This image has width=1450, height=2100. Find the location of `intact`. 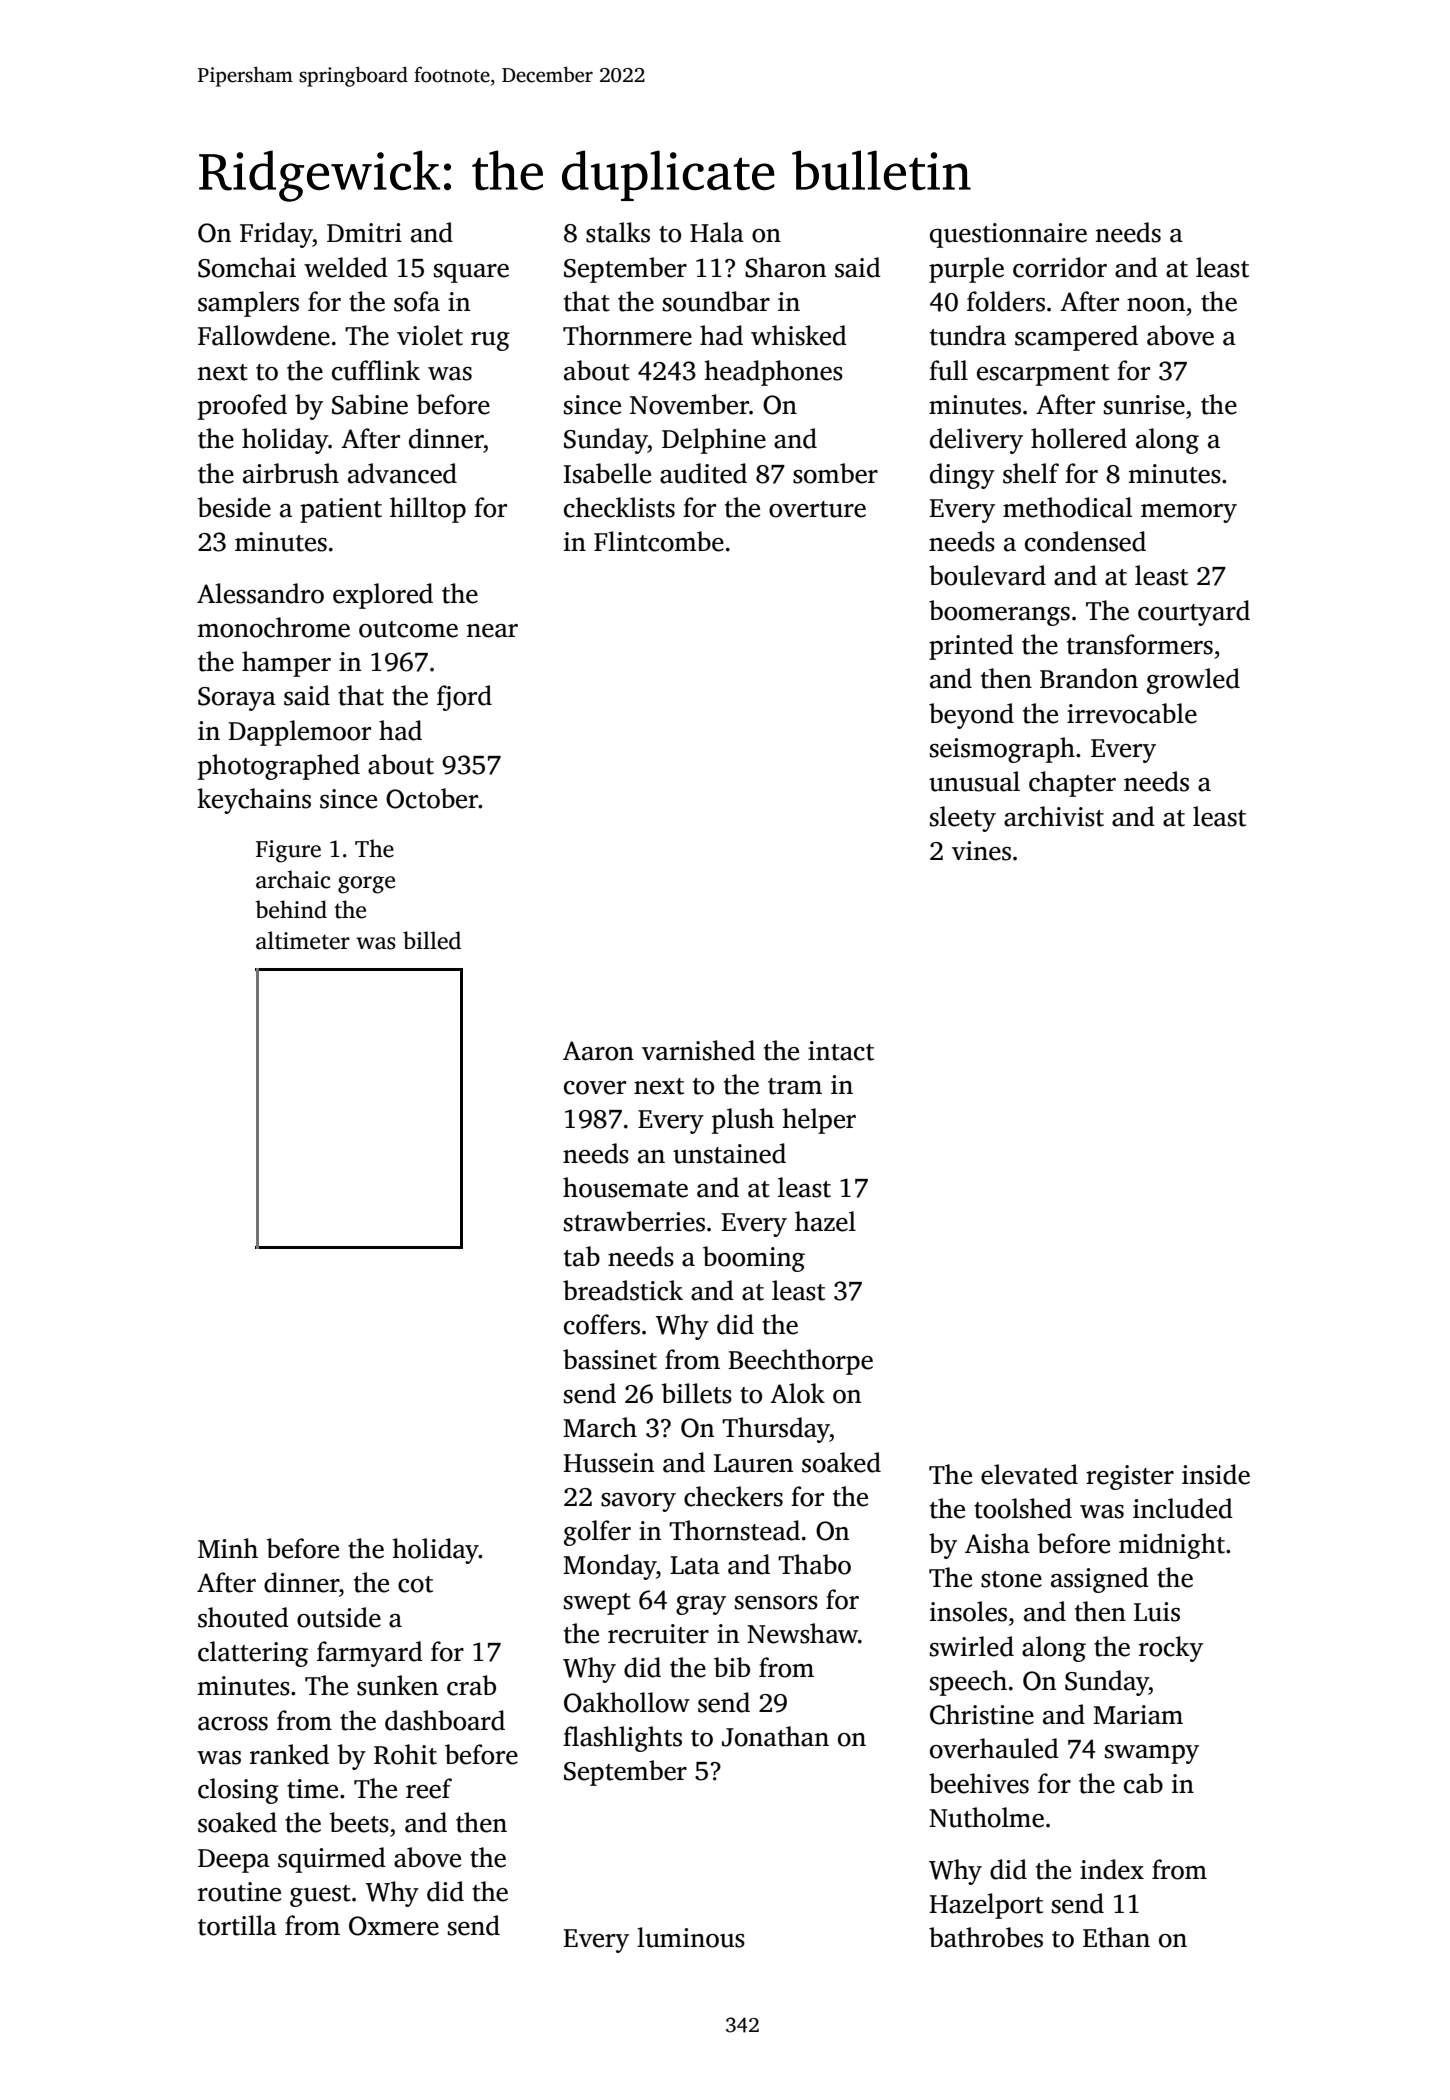

intact is located at coordinates (841, 1051).
